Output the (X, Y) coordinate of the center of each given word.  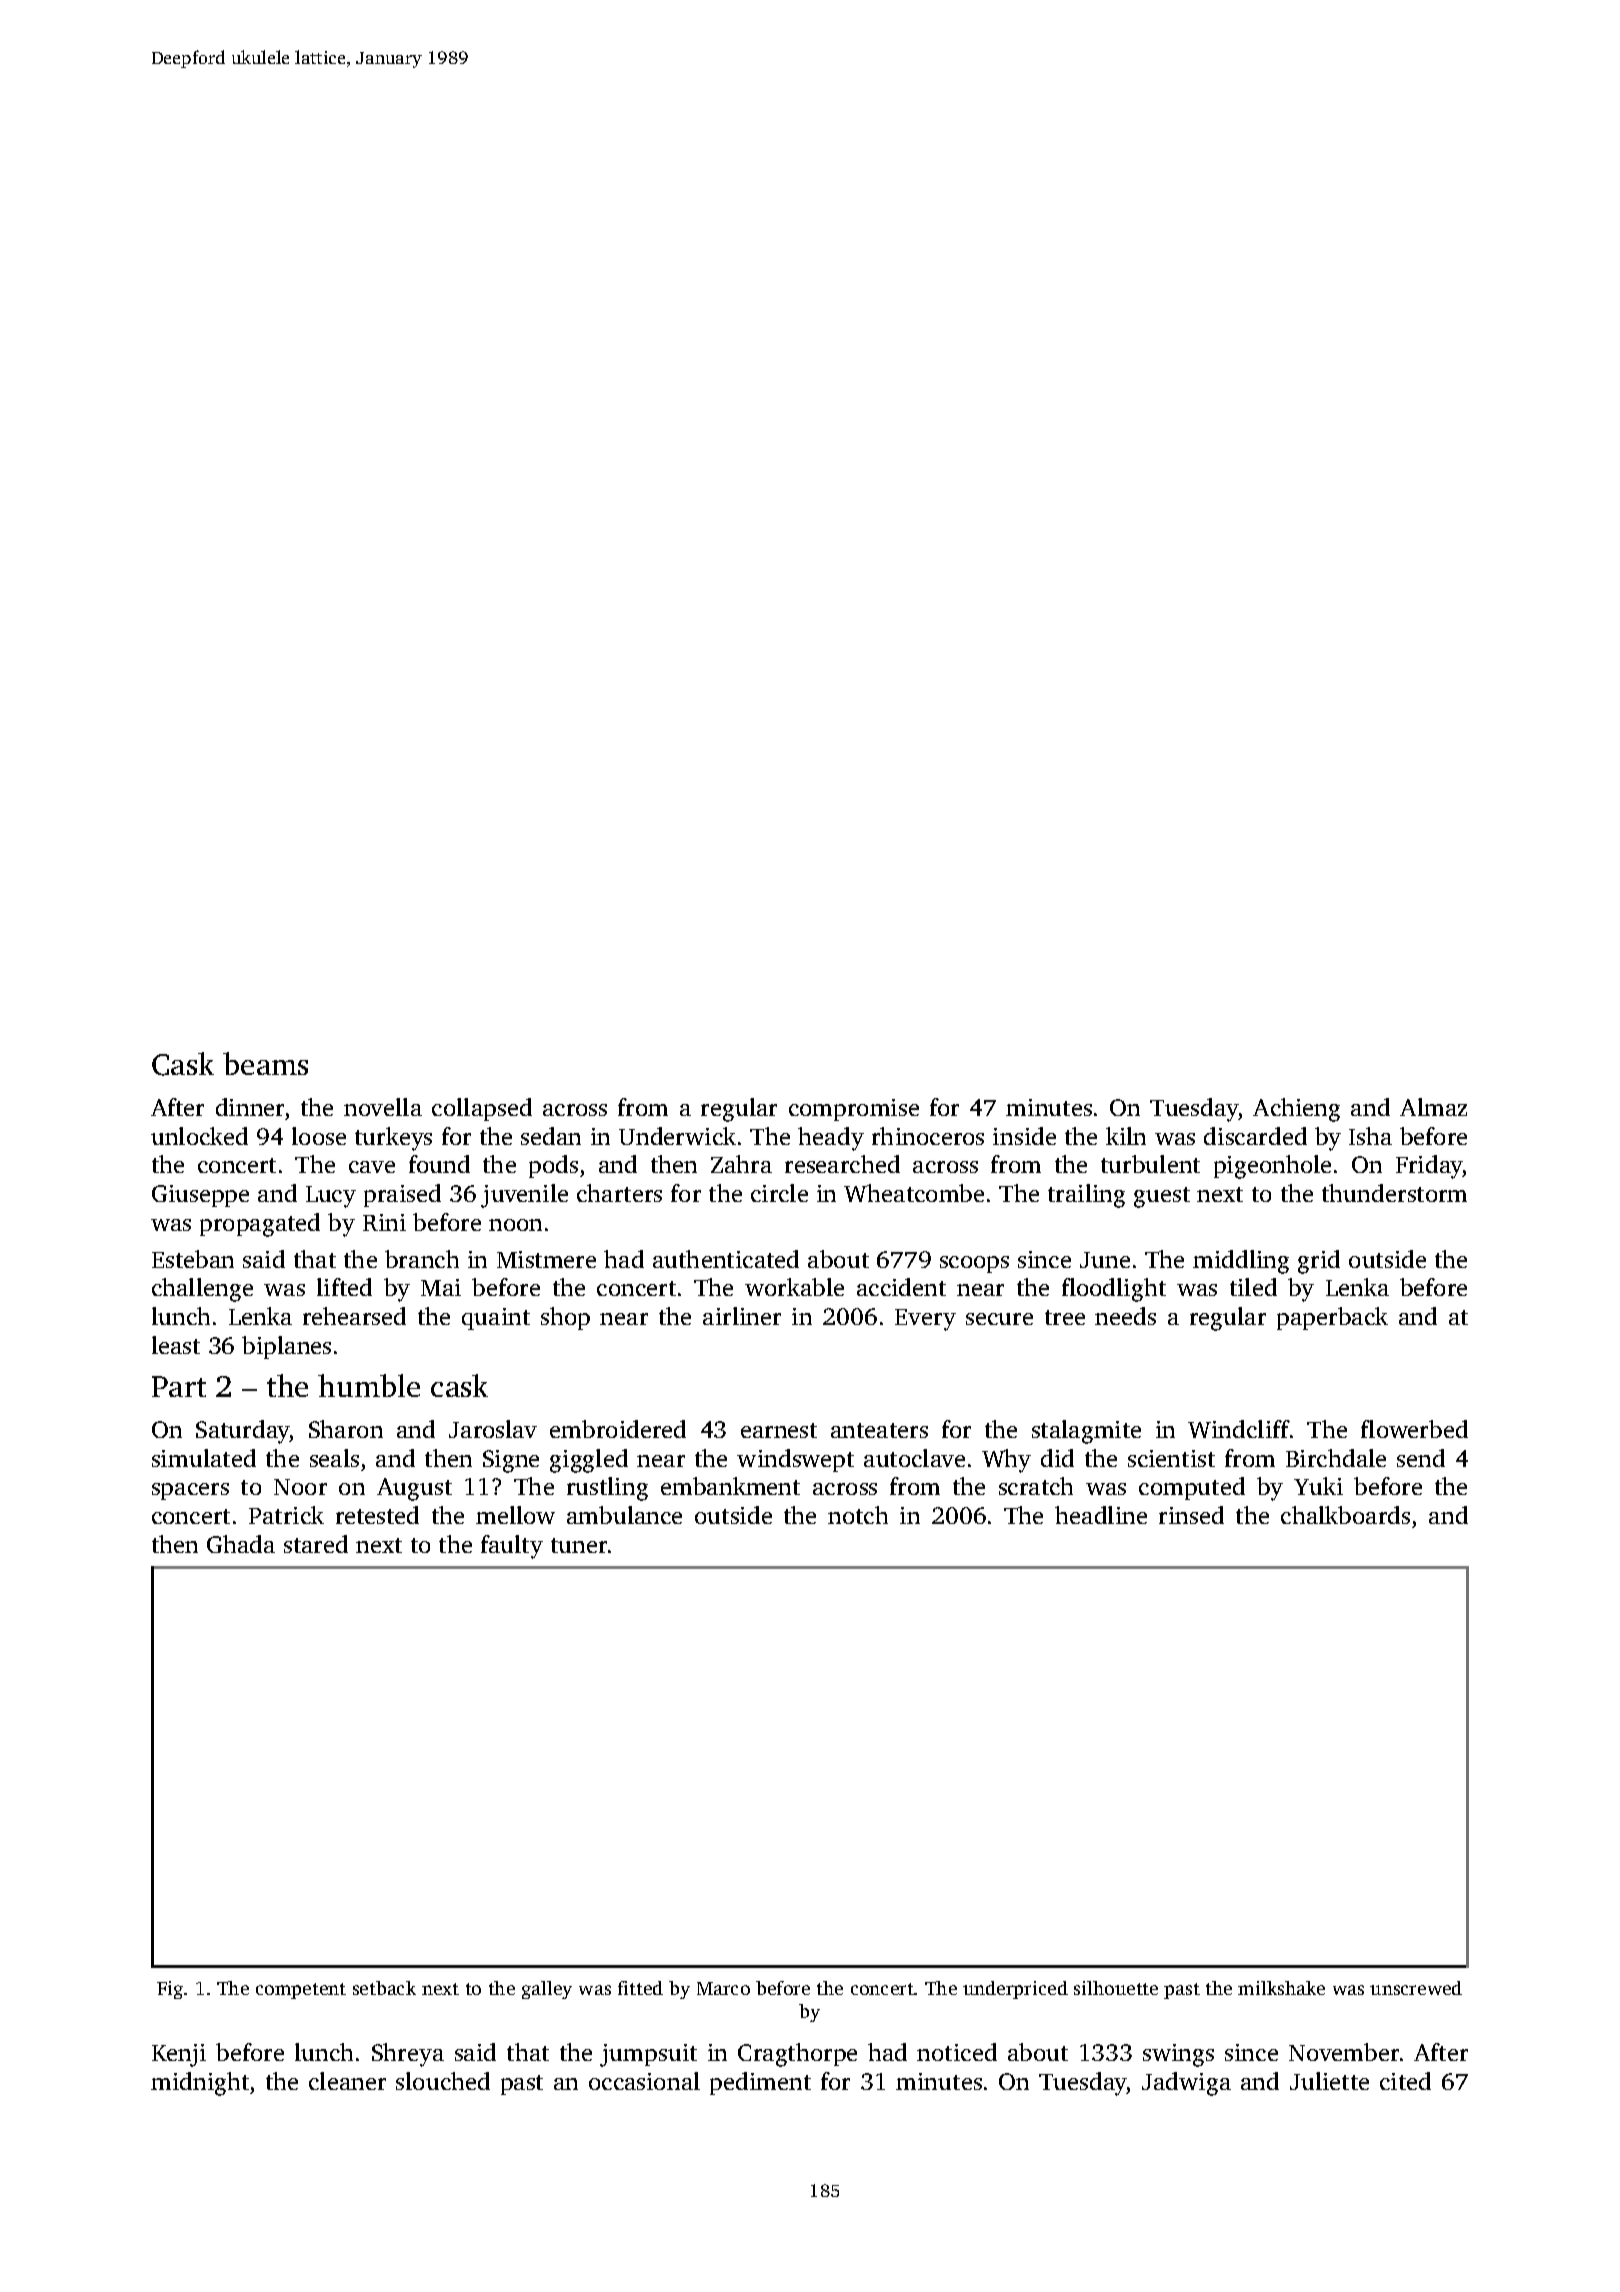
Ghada (241, 1544)
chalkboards (1345, 1515)
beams (265, 1063)
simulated (204, 1458)
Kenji (179, 2055)
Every (925, 1320)
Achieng (1296, 1110)
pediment (760, 2083)
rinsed (1191, 1515)
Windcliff (1239, 1429)
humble (369, 1385)
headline (1101, 1515)
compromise (854, 1110)
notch (858, 1515)
